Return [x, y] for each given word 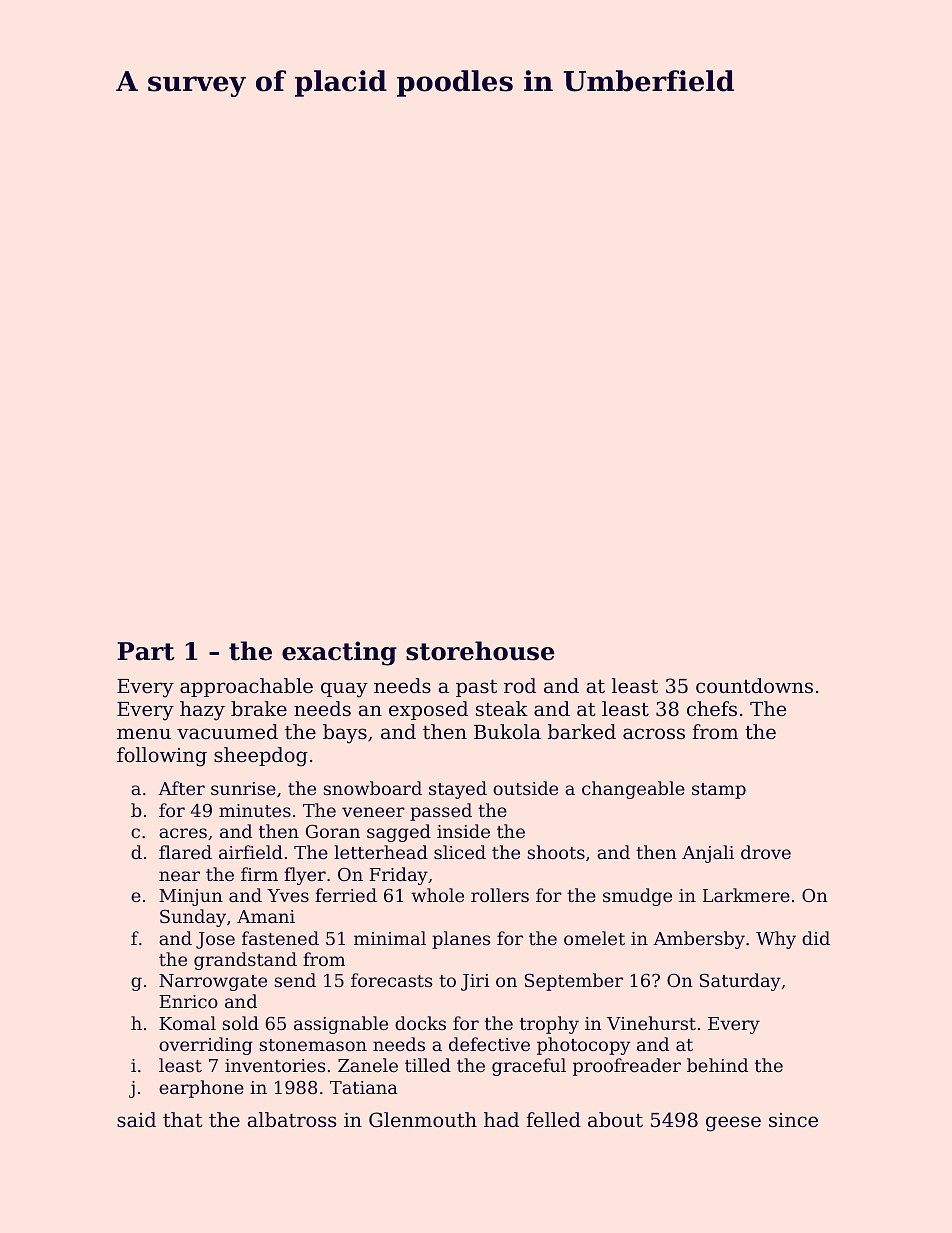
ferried [346, 895]
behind [717, 1065]
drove [766, 852]
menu [144, 733]
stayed [458, 790]
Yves [288, 895]
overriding [206, 1046]
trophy [549, 1025]
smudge [637, 897]
